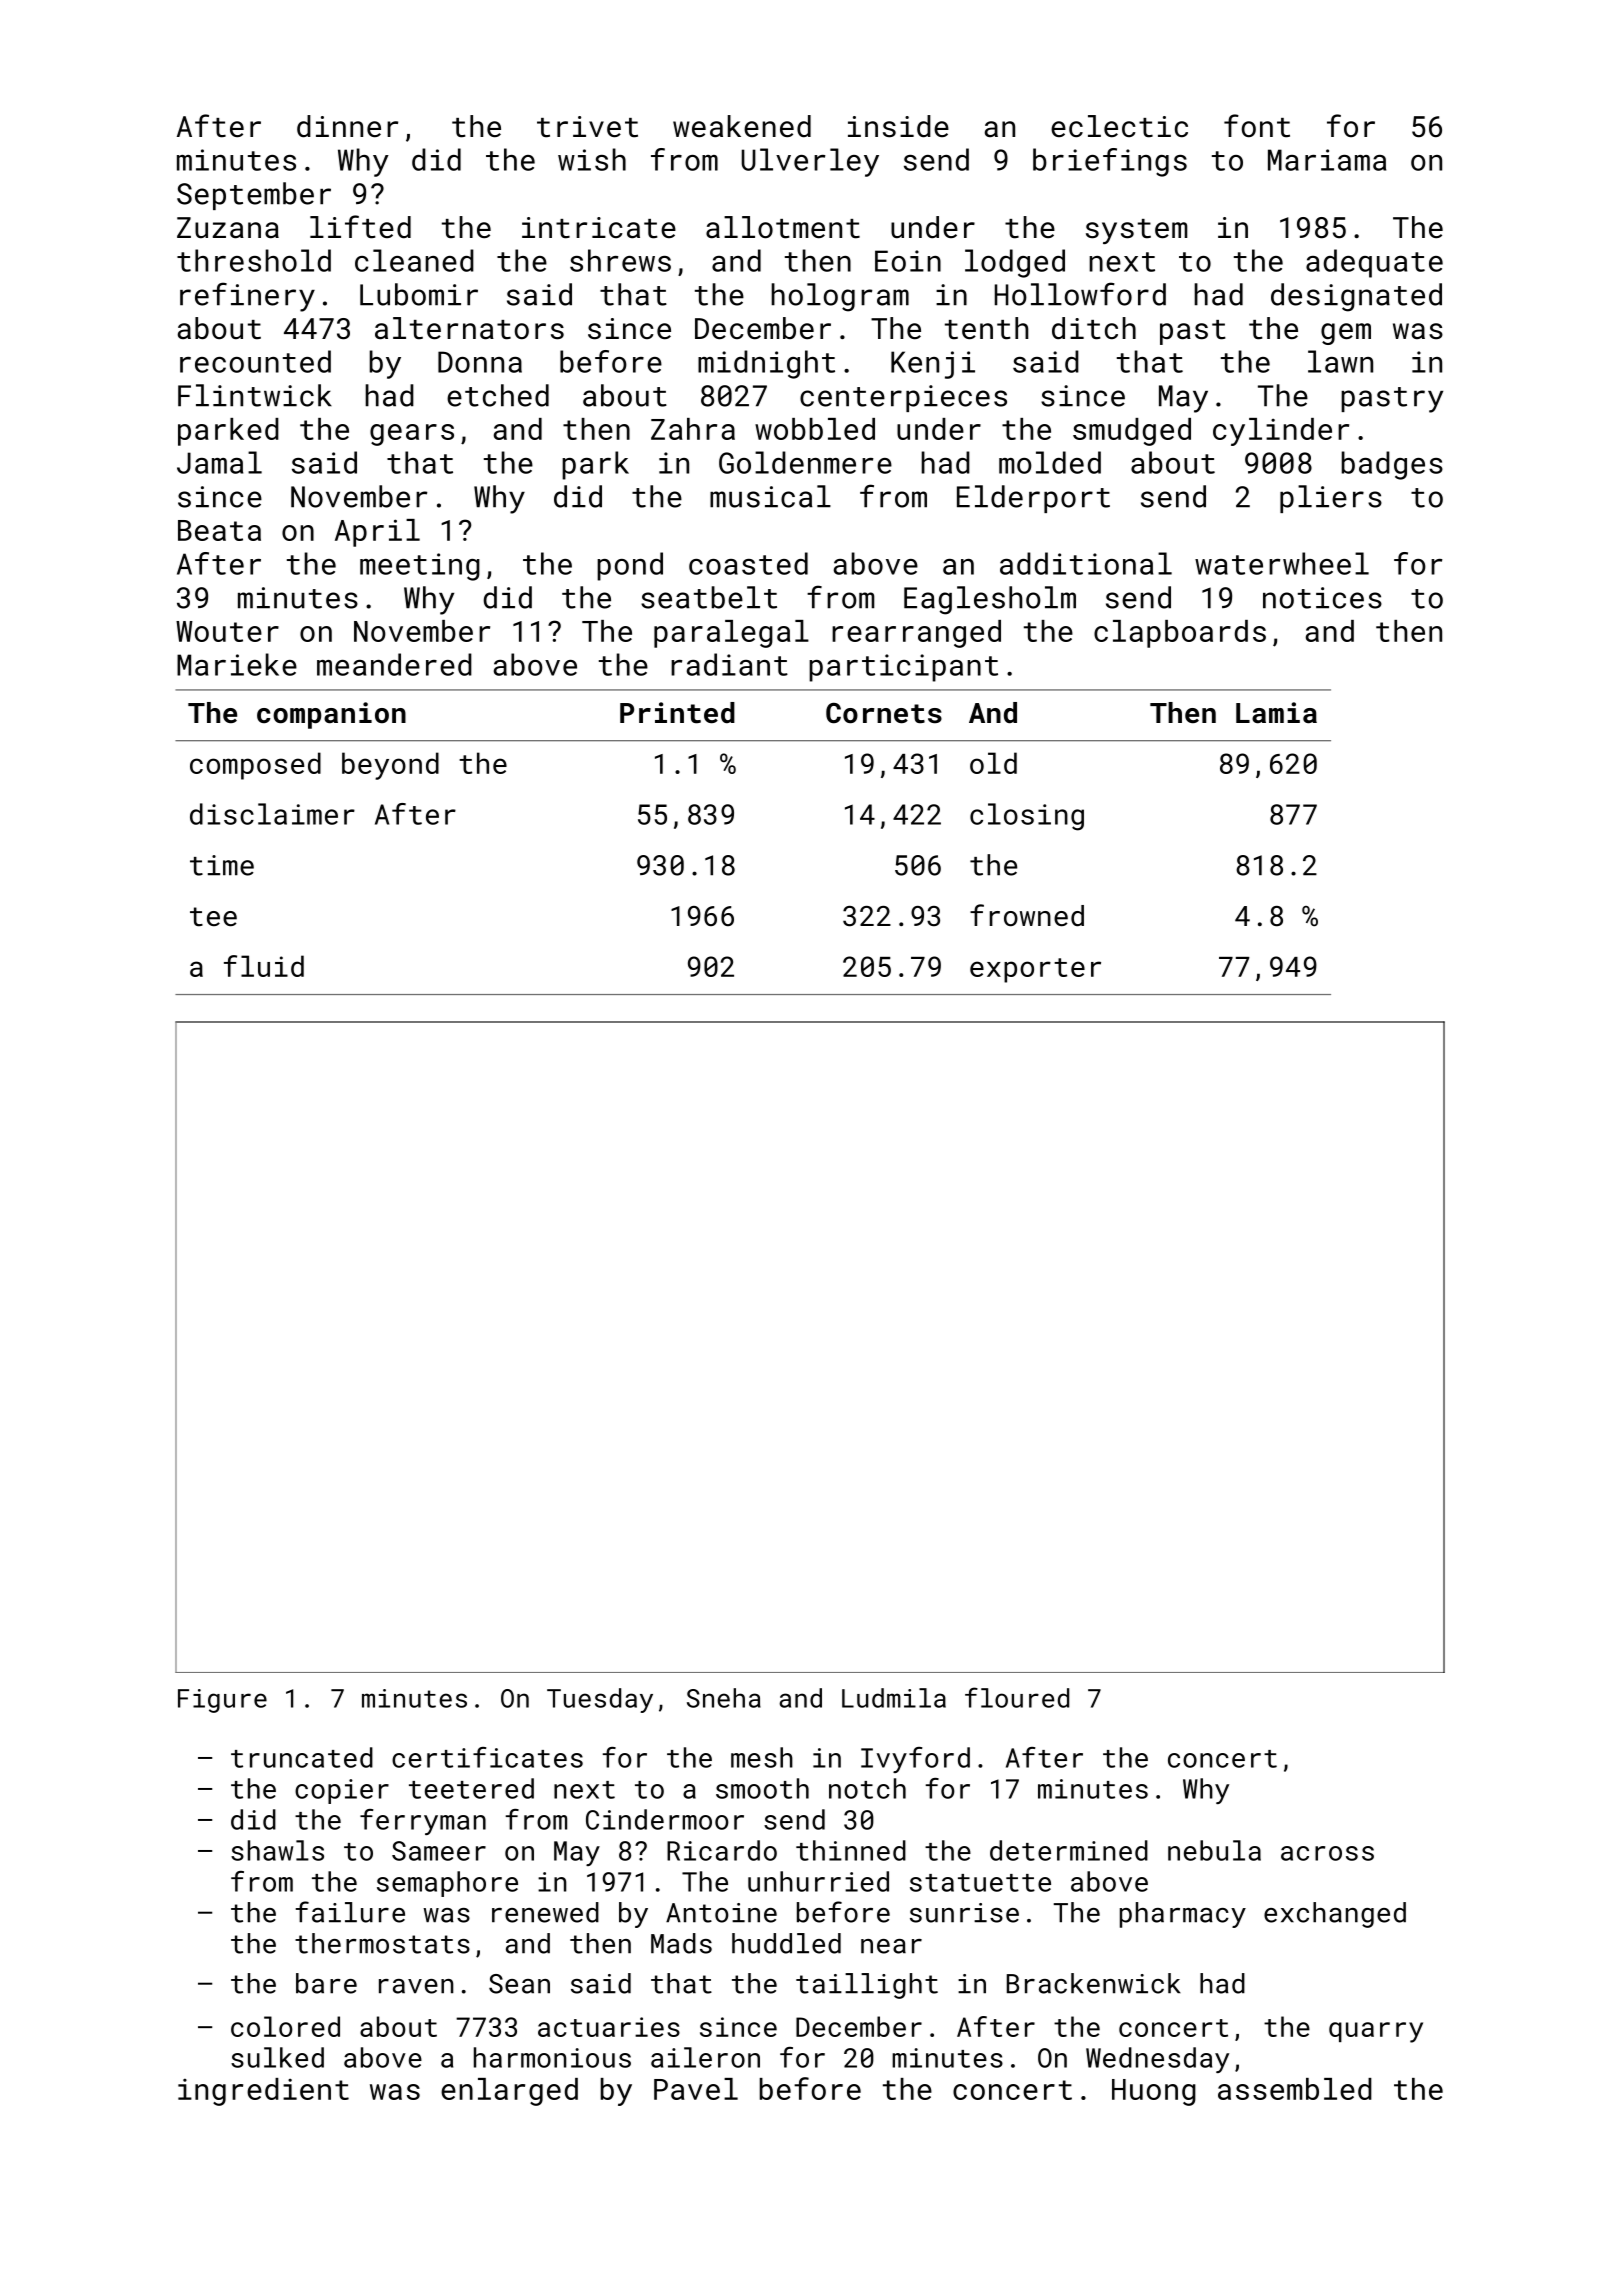 This page has height=2292, width=1620. I want to click on fluid, so click(264, 966).
